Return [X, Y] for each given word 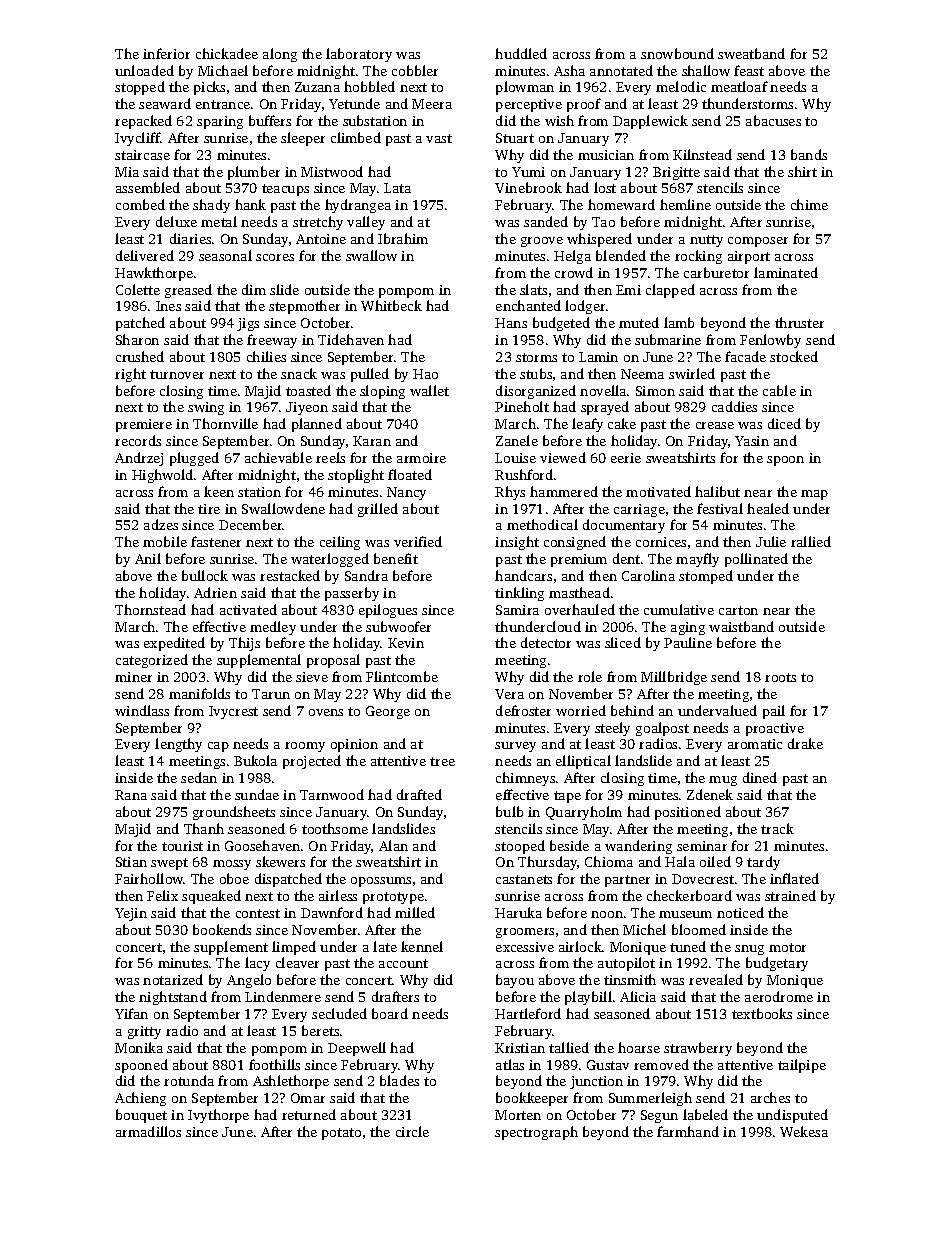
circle [412, 1131]
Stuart [515, 138]
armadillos [148, 1131]
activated [248, 609]
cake [622, 423]
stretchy [318, 223]
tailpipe [802, 1066]
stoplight [356, 476]
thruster [799, 322]
